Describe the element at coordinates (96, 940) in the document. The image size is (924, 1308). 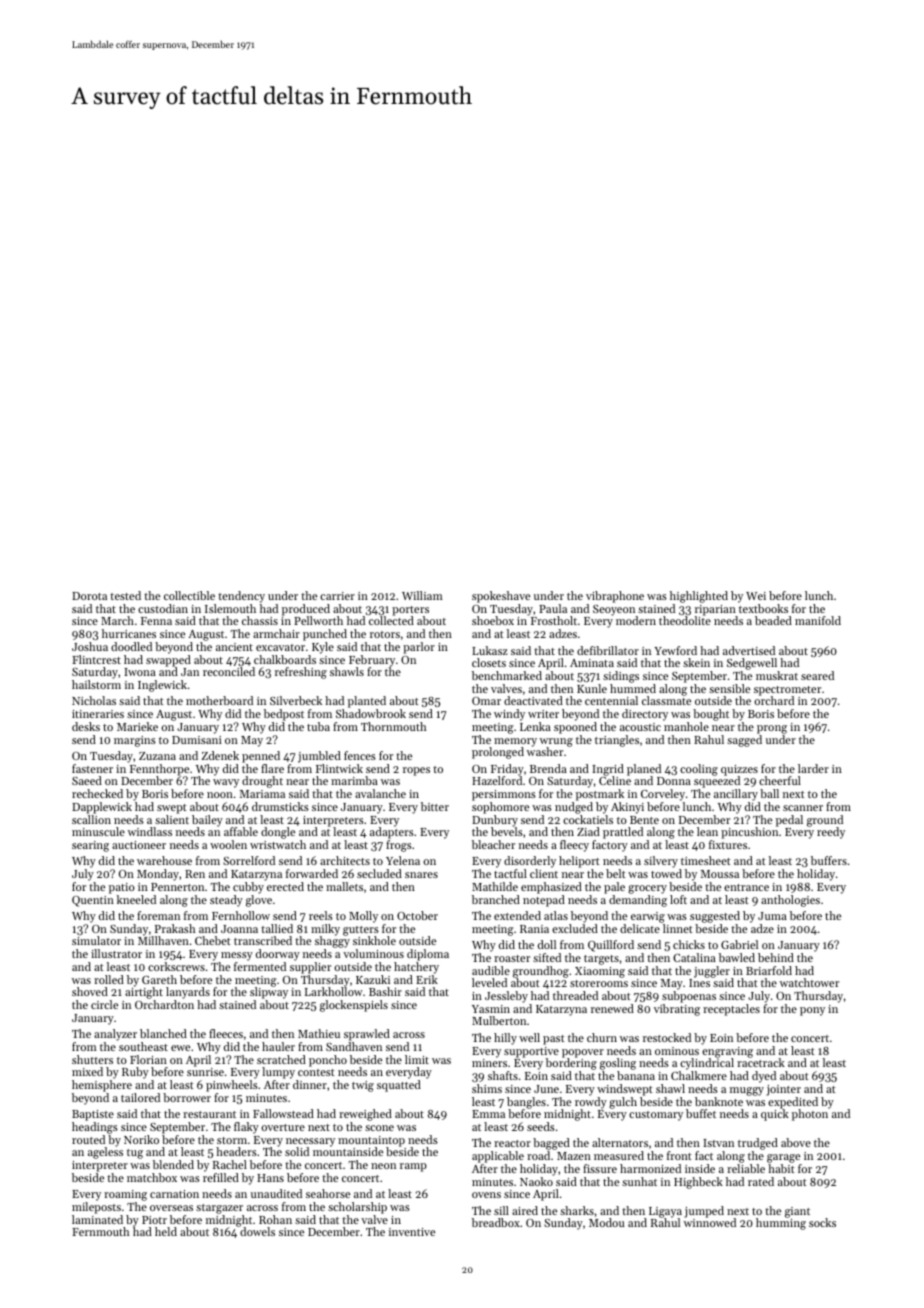
I see `simulator` at that location.
